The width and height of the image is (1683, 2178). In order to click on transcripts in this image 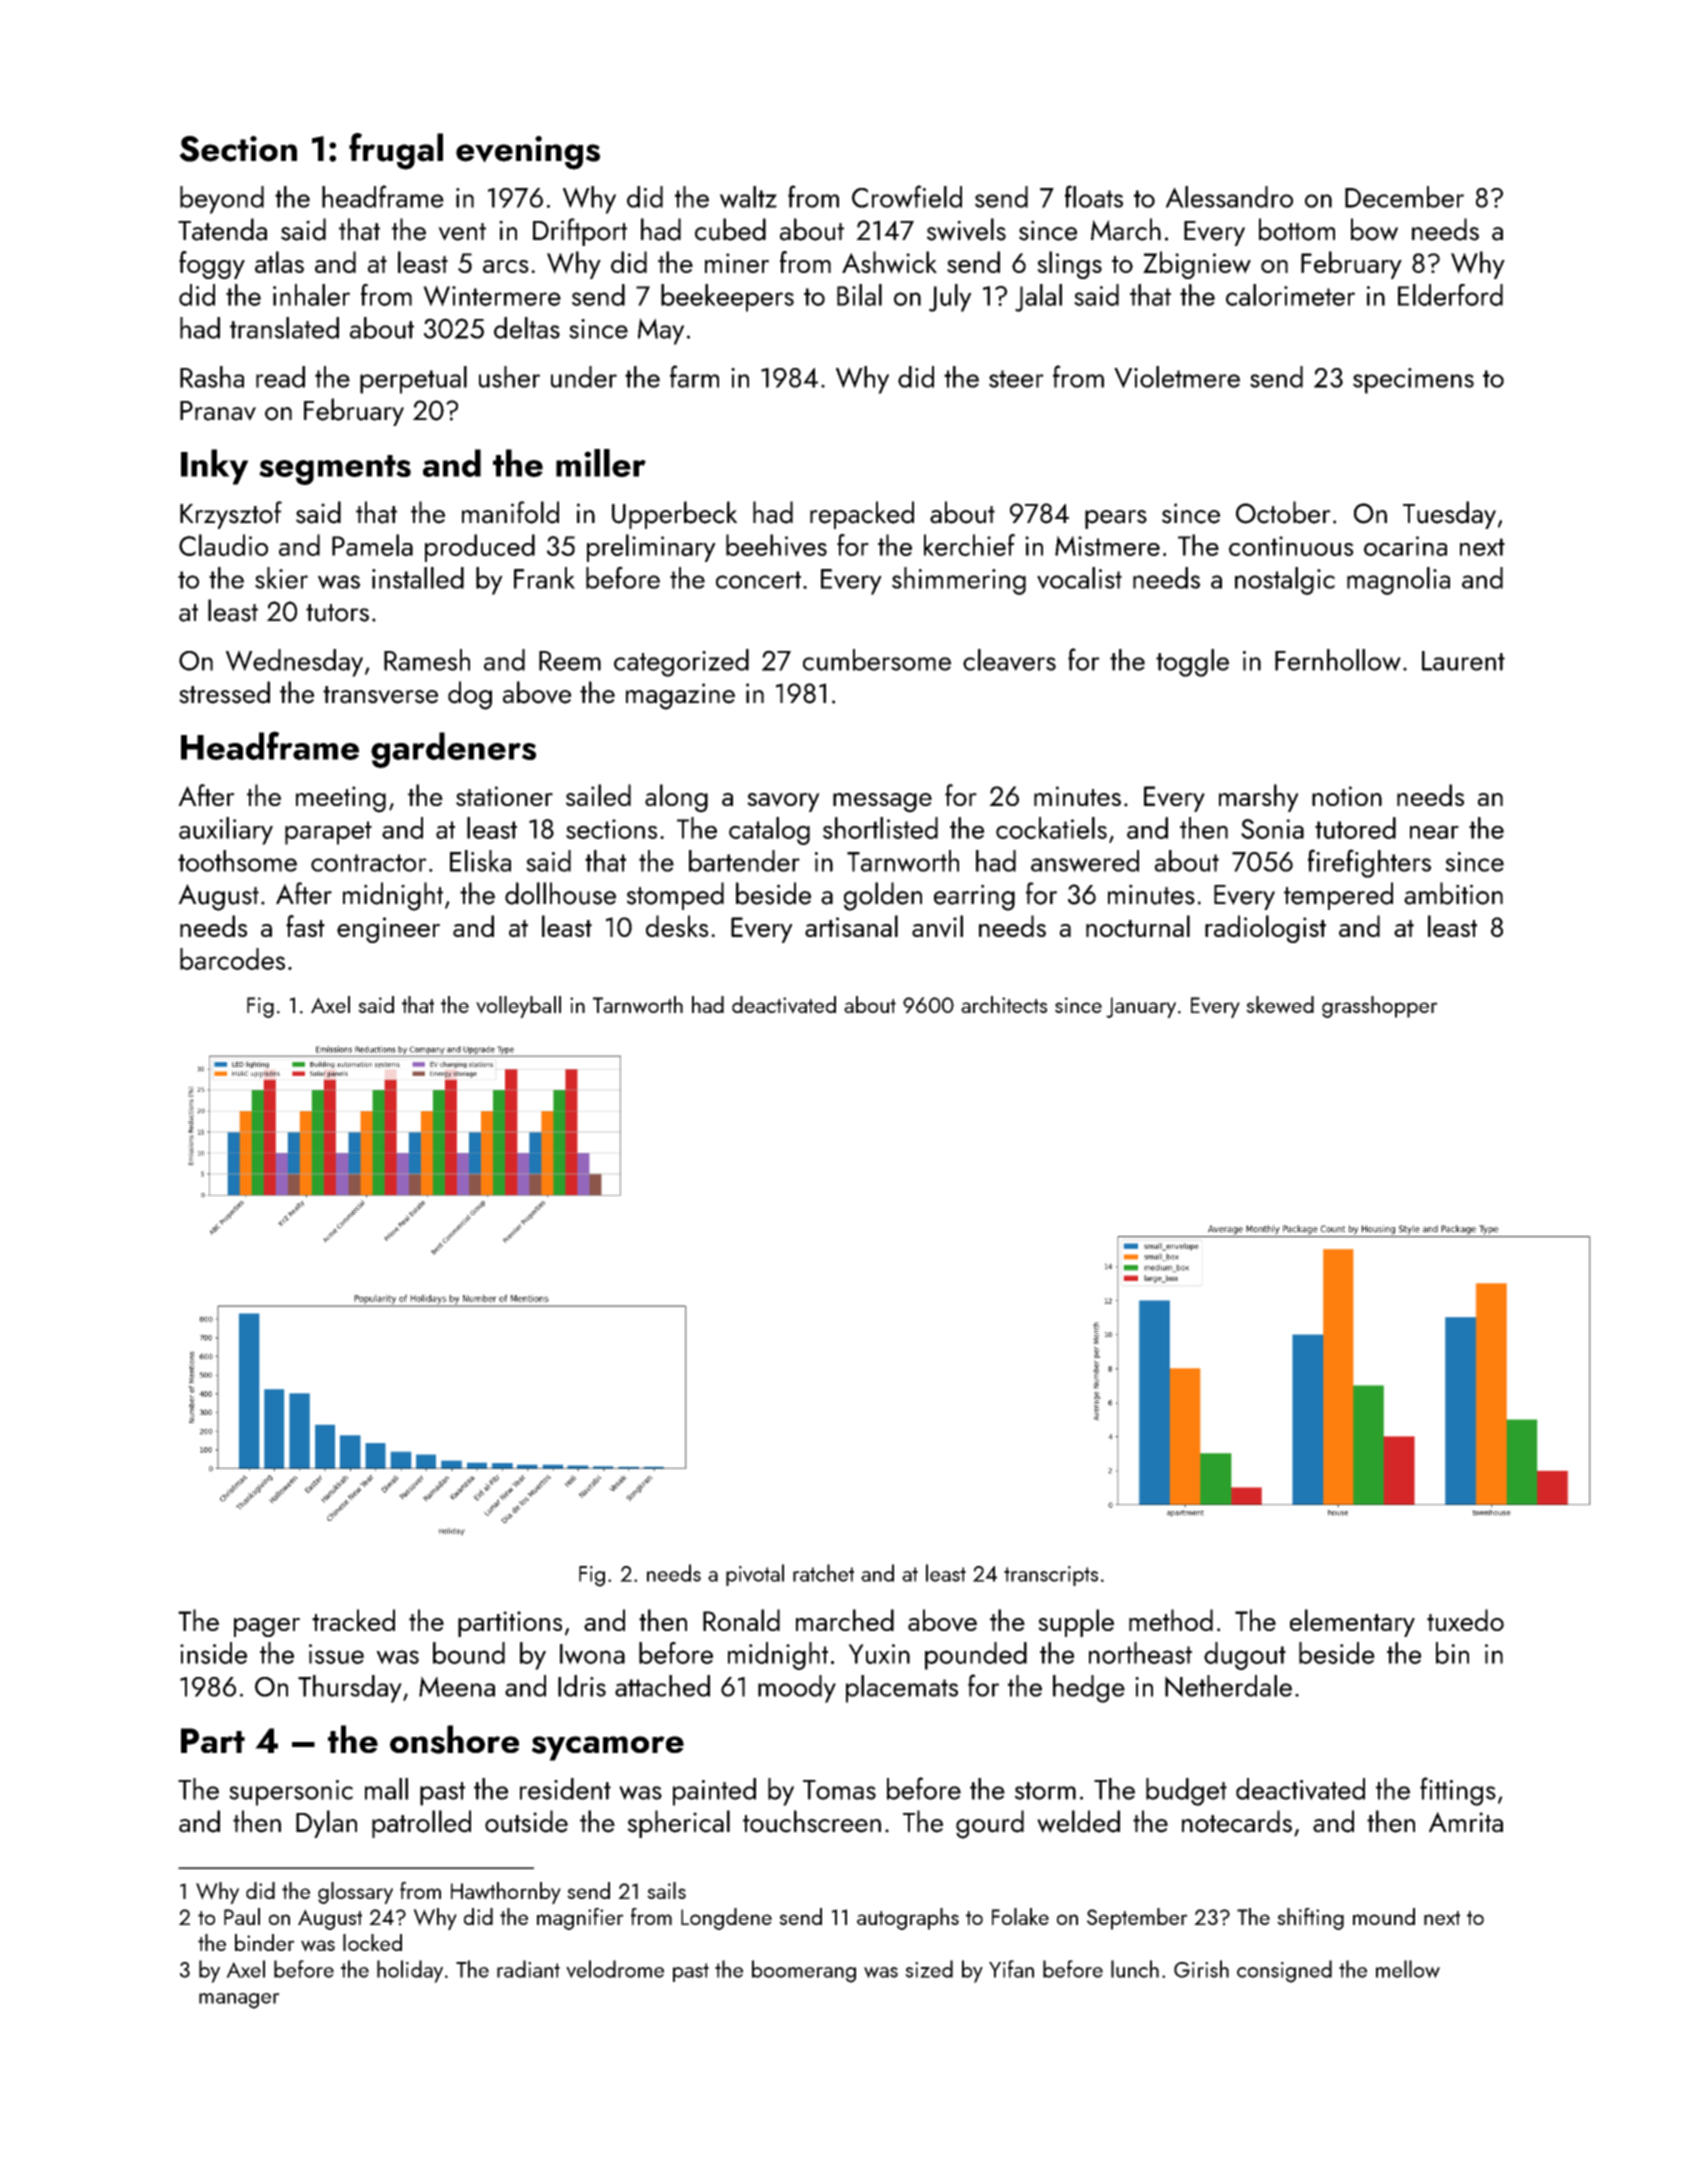, I will do `click(1051, 1576)`.
